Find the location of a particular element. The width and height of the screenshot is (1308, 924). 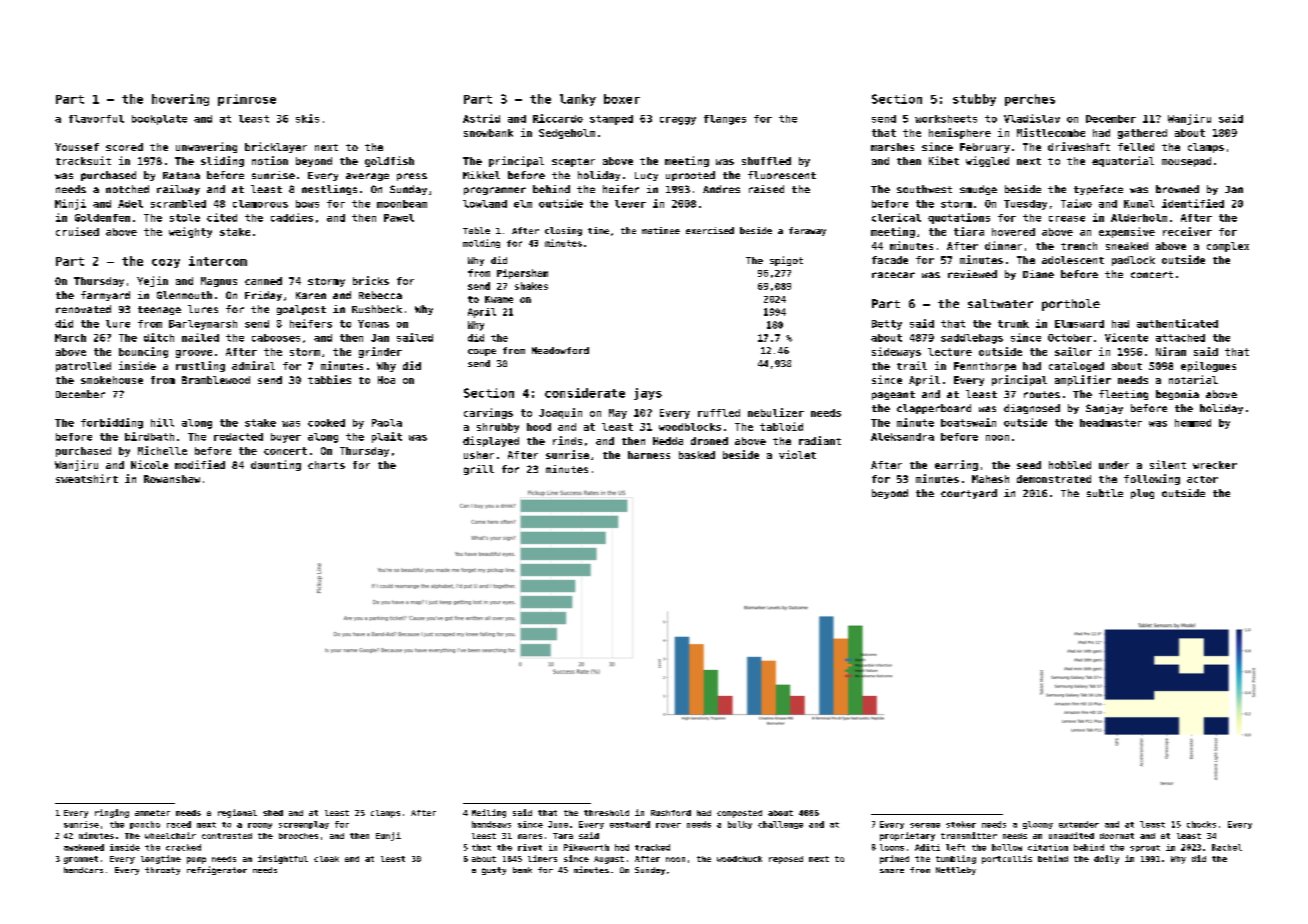

courtyard is located at coordinates (969, 494).
